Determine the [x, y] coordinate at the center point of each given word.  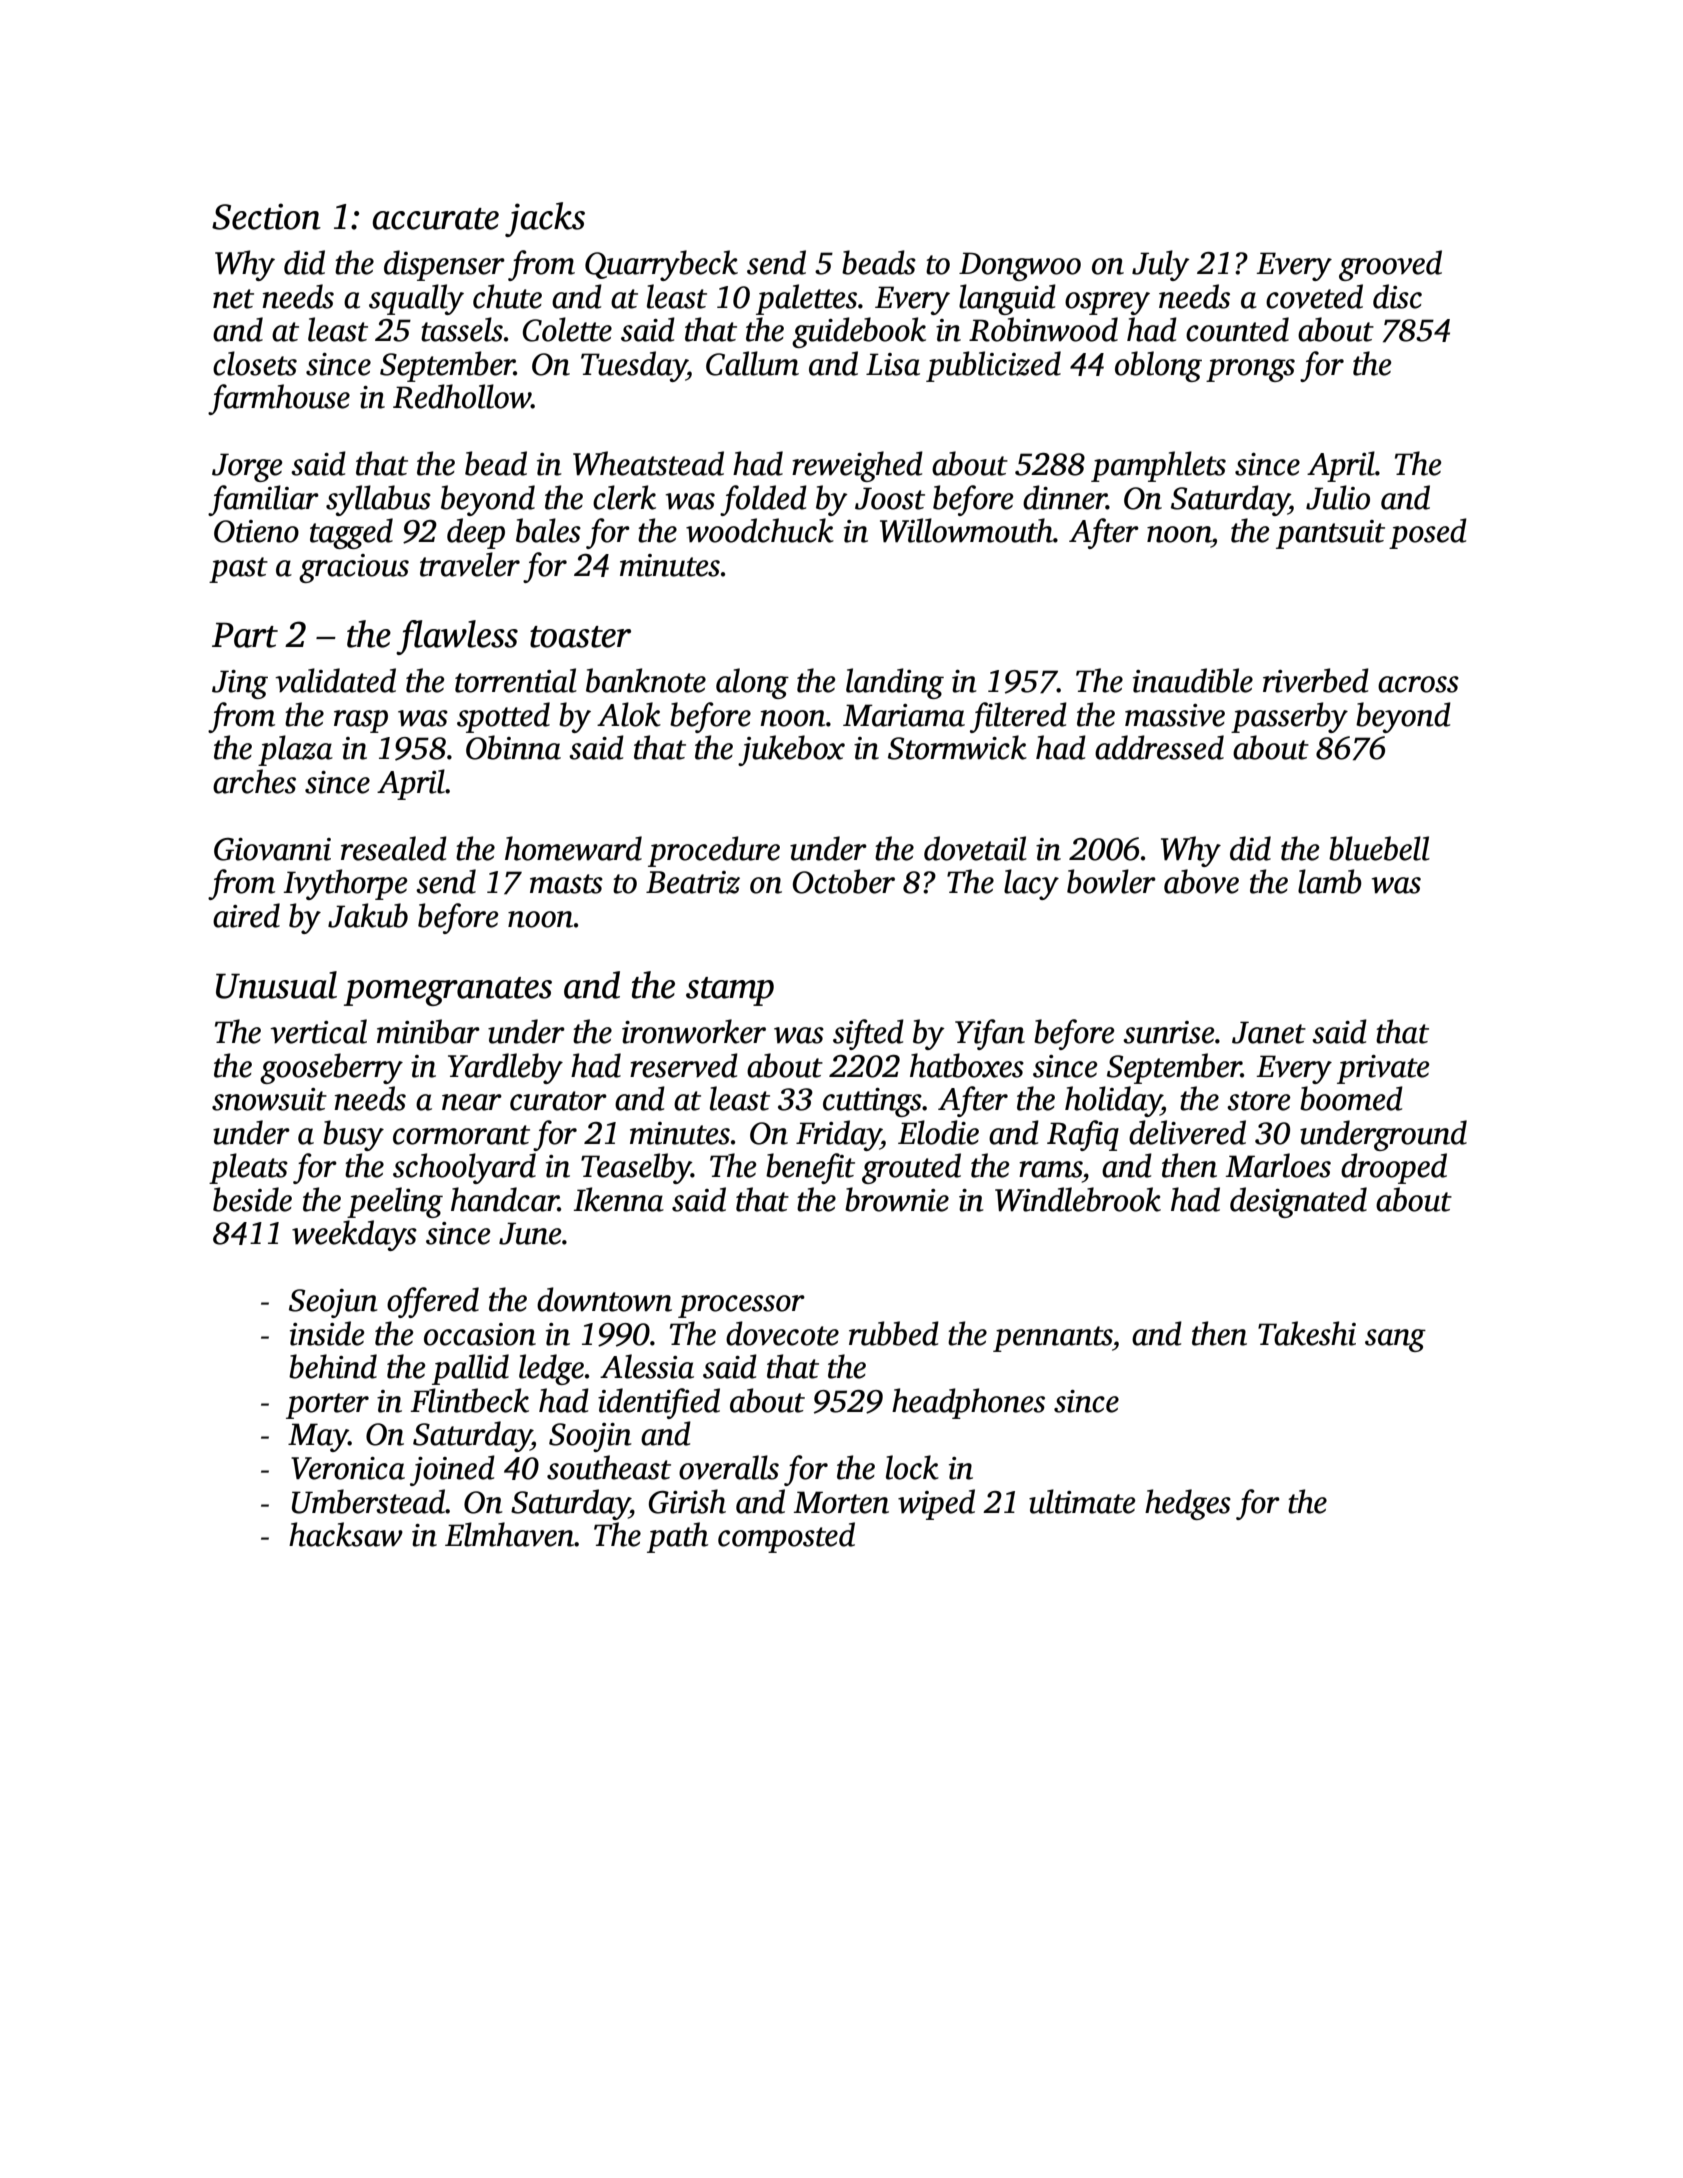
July [1161, 265]
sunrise [1169, 1032]
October [844, 881]
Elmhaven [510, 1534]
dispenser [444, 265]
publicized [993, 366]
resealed [394, 848]
